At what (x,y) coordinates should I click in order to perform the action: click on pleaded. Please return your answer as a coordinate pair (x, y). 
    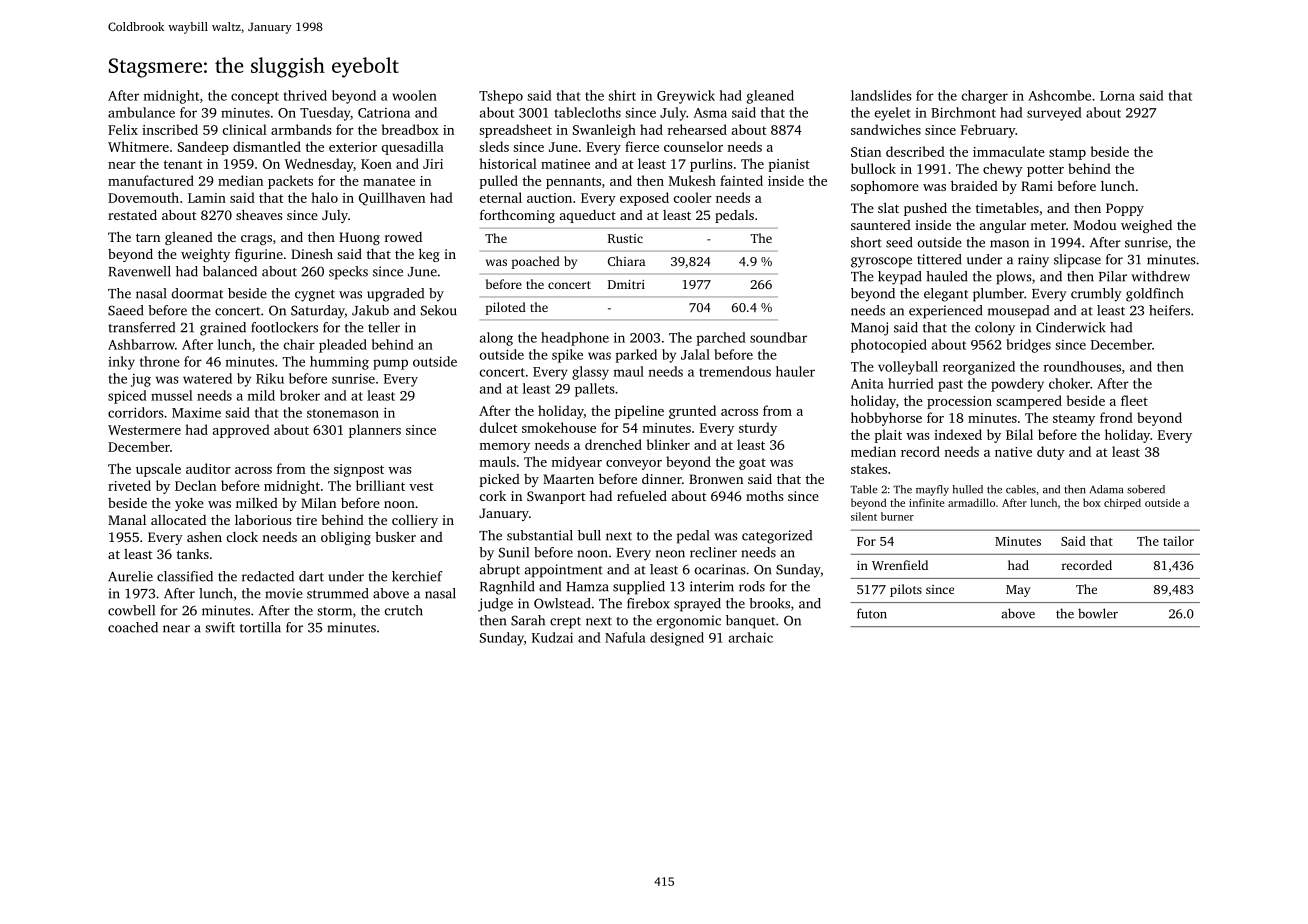
    Looking at the image, I should click on (343, 346).
